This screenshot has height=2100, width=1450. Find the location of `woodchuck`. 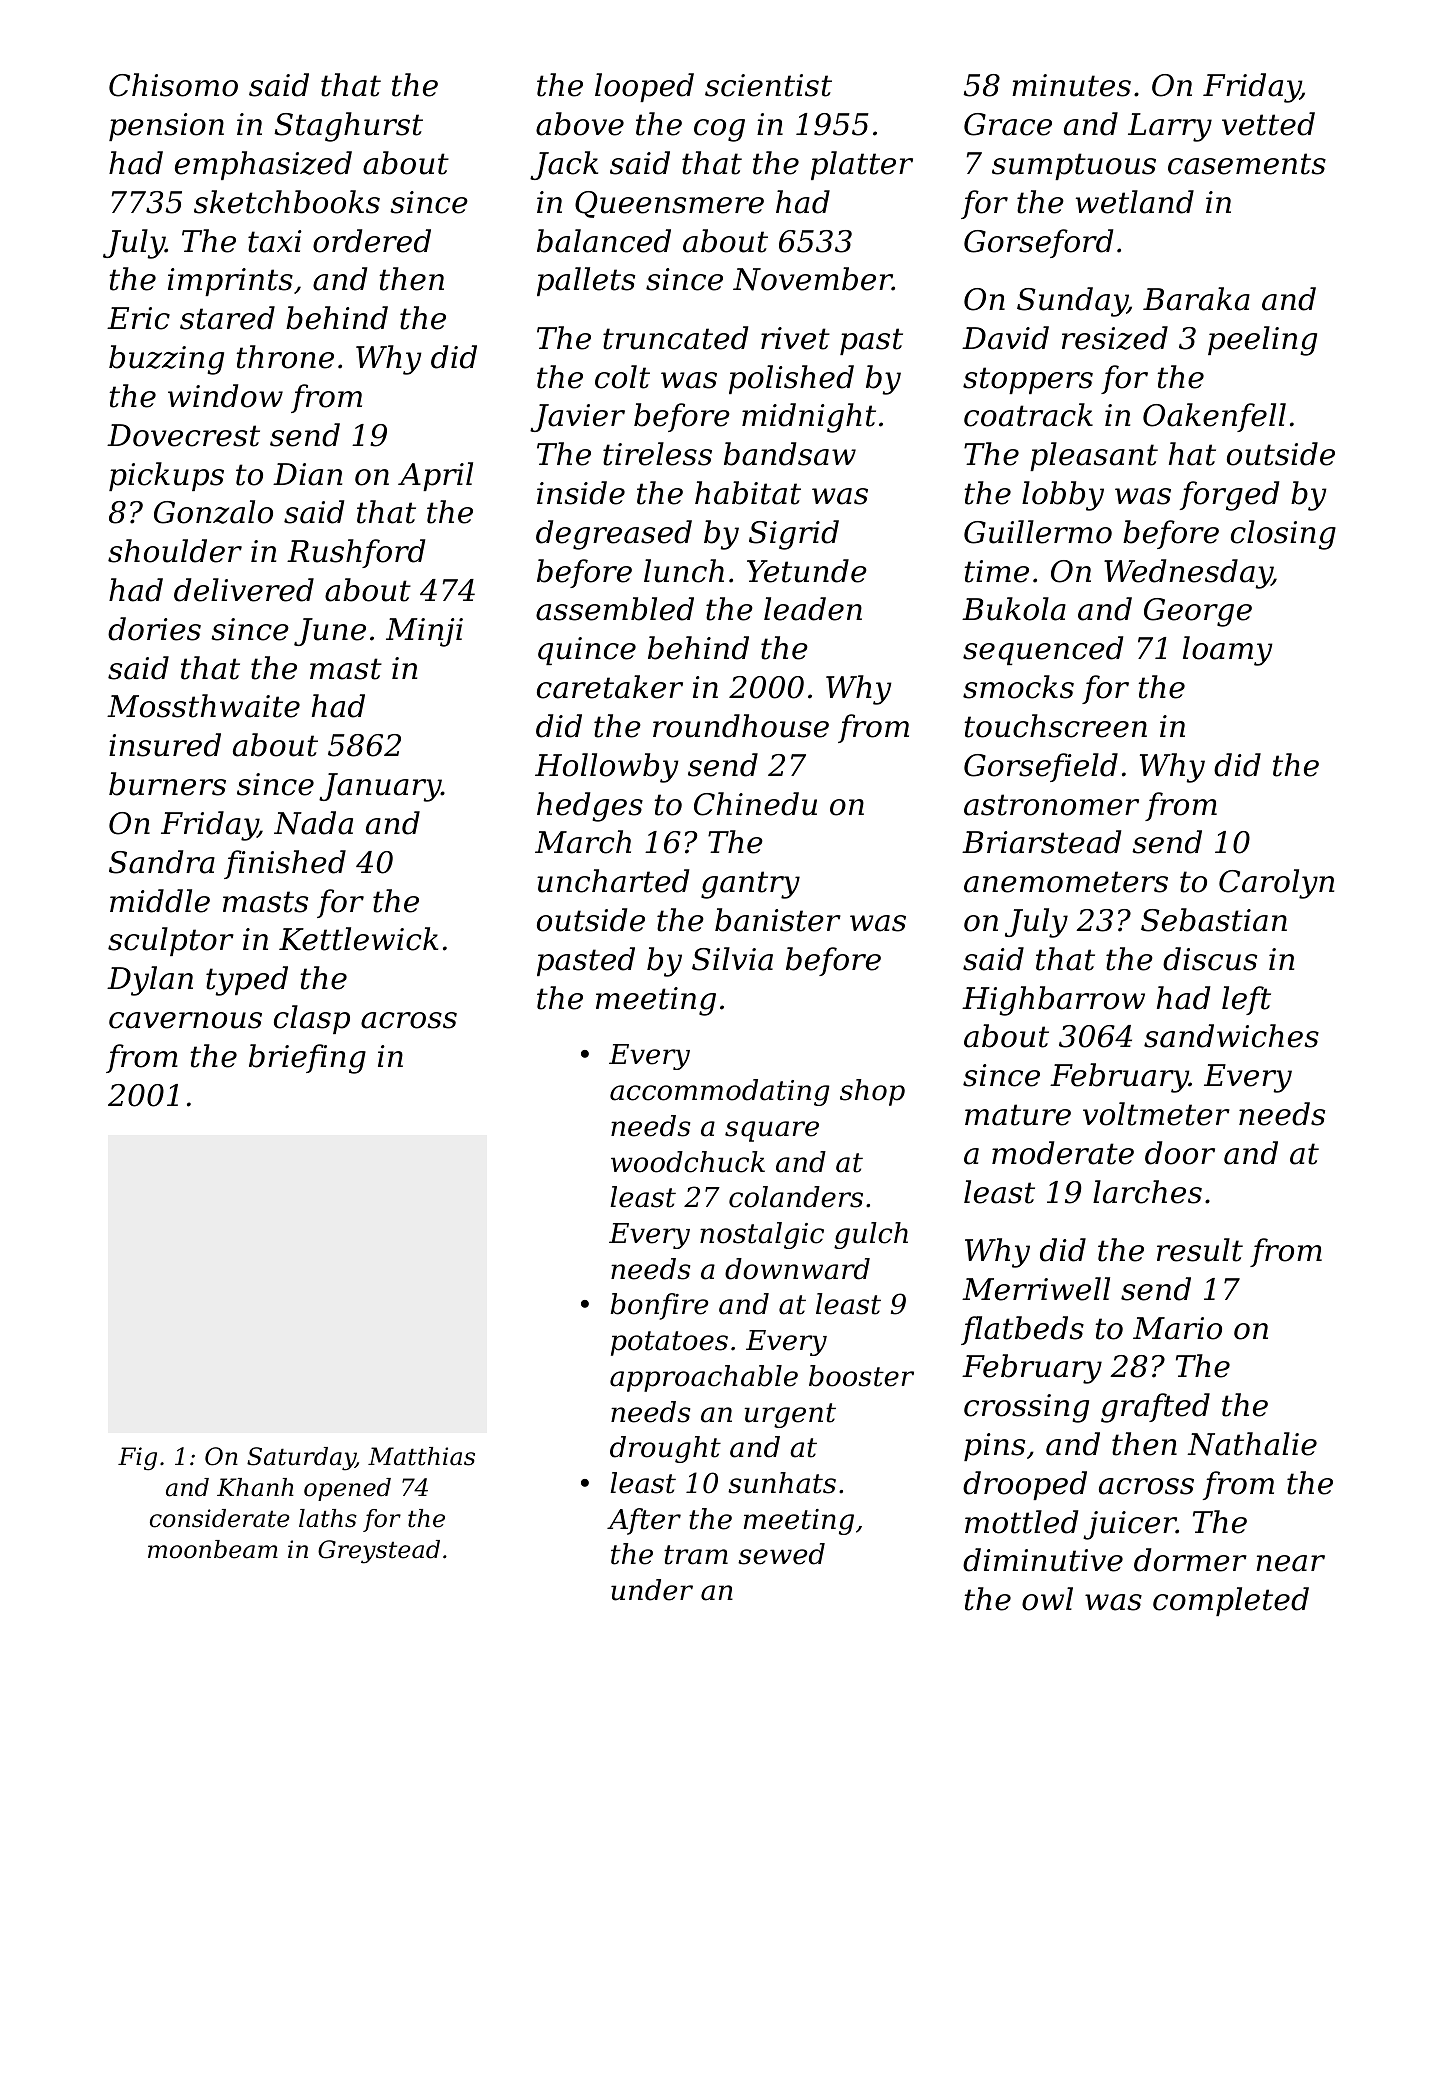

woodchuck is located at coordinates (688, 1162).
